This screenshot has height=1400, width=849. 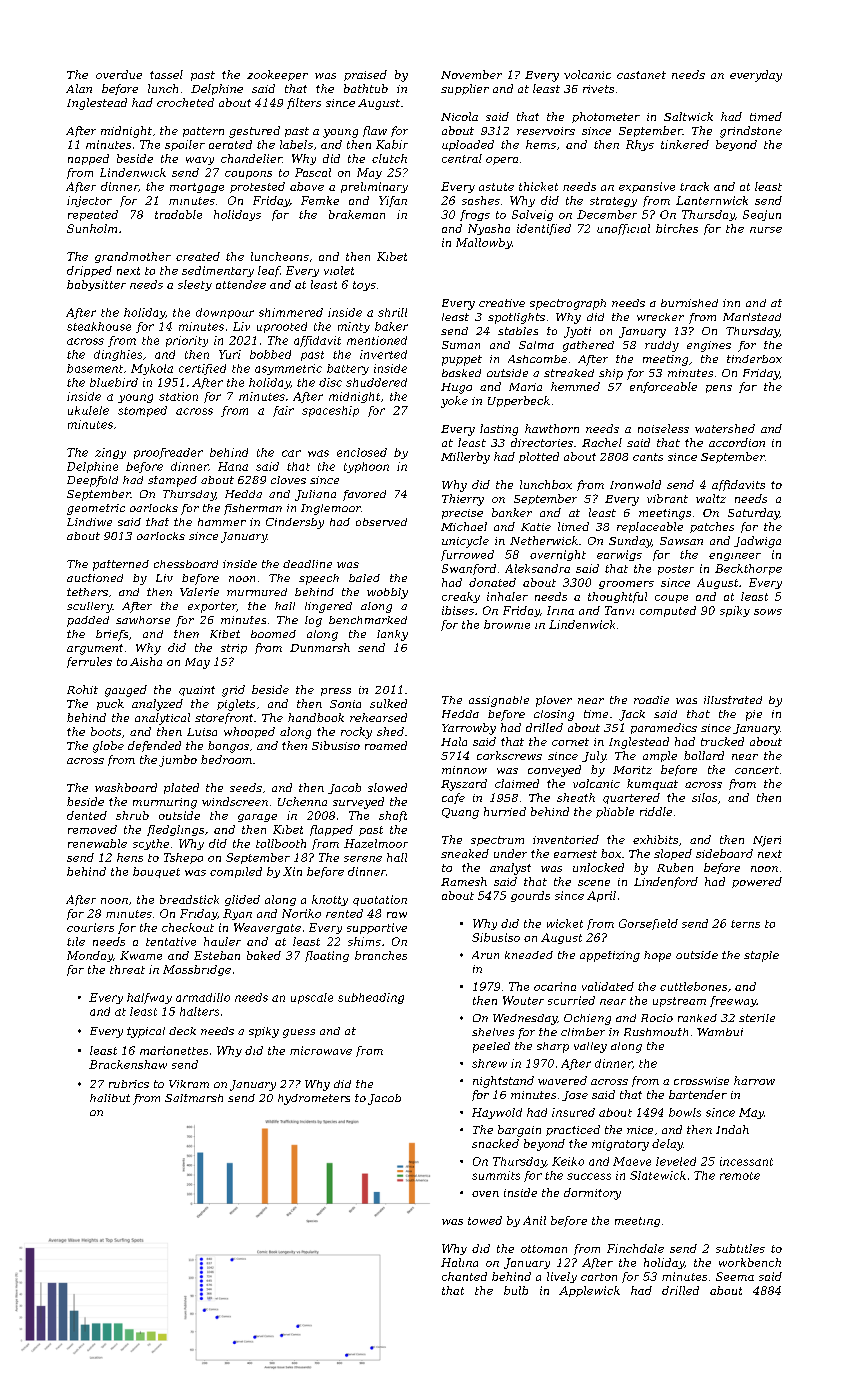 I want to click on halibut, so click(x=110, y=1098).
